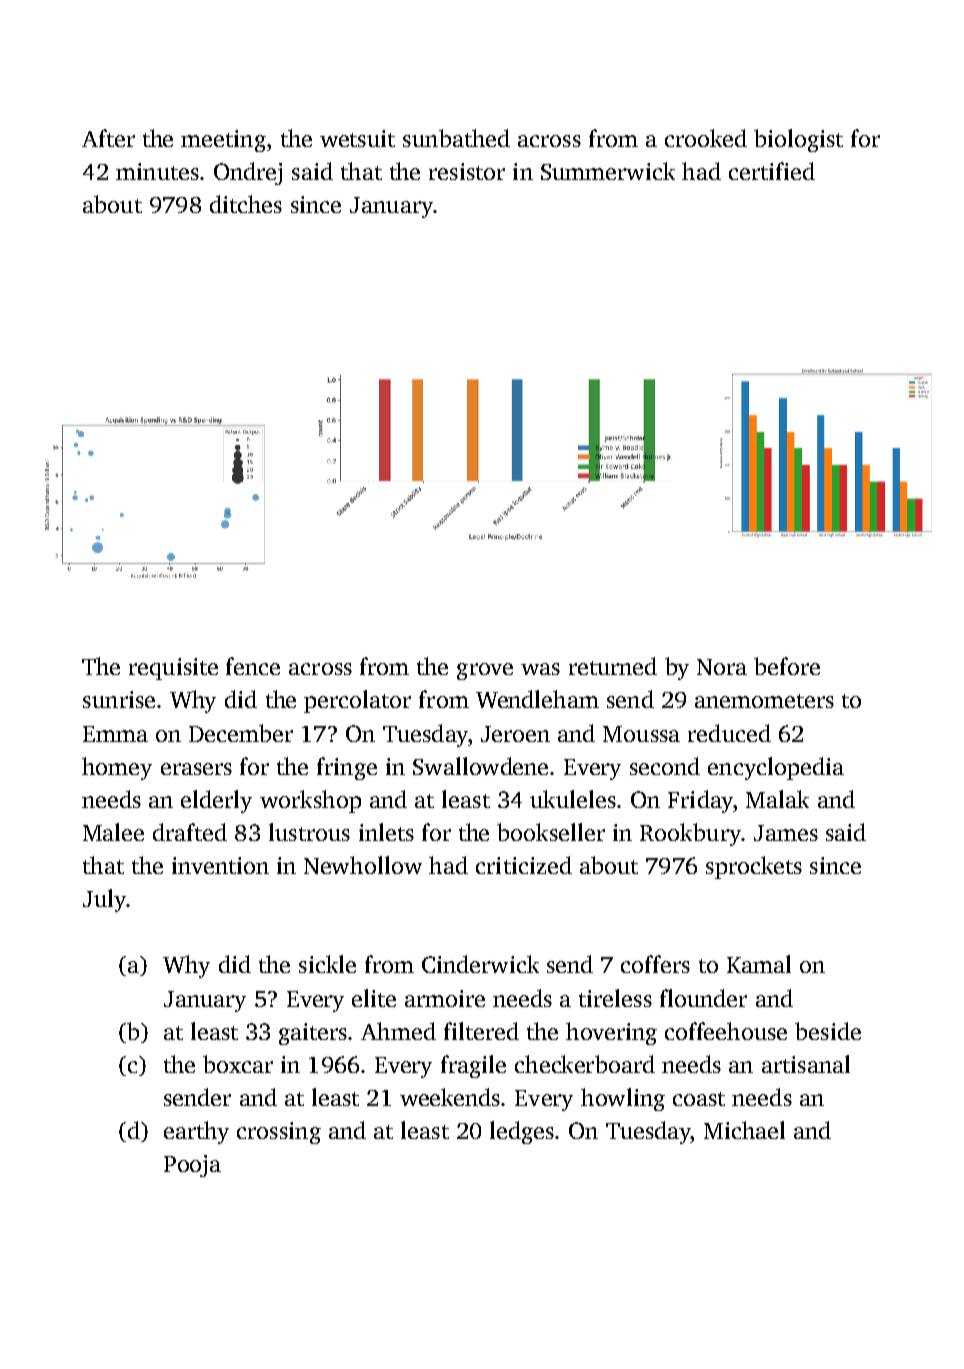  What do you see at coordinates (467, 171) in the page?
I see `resistor` at bounding box center [467, 171].
